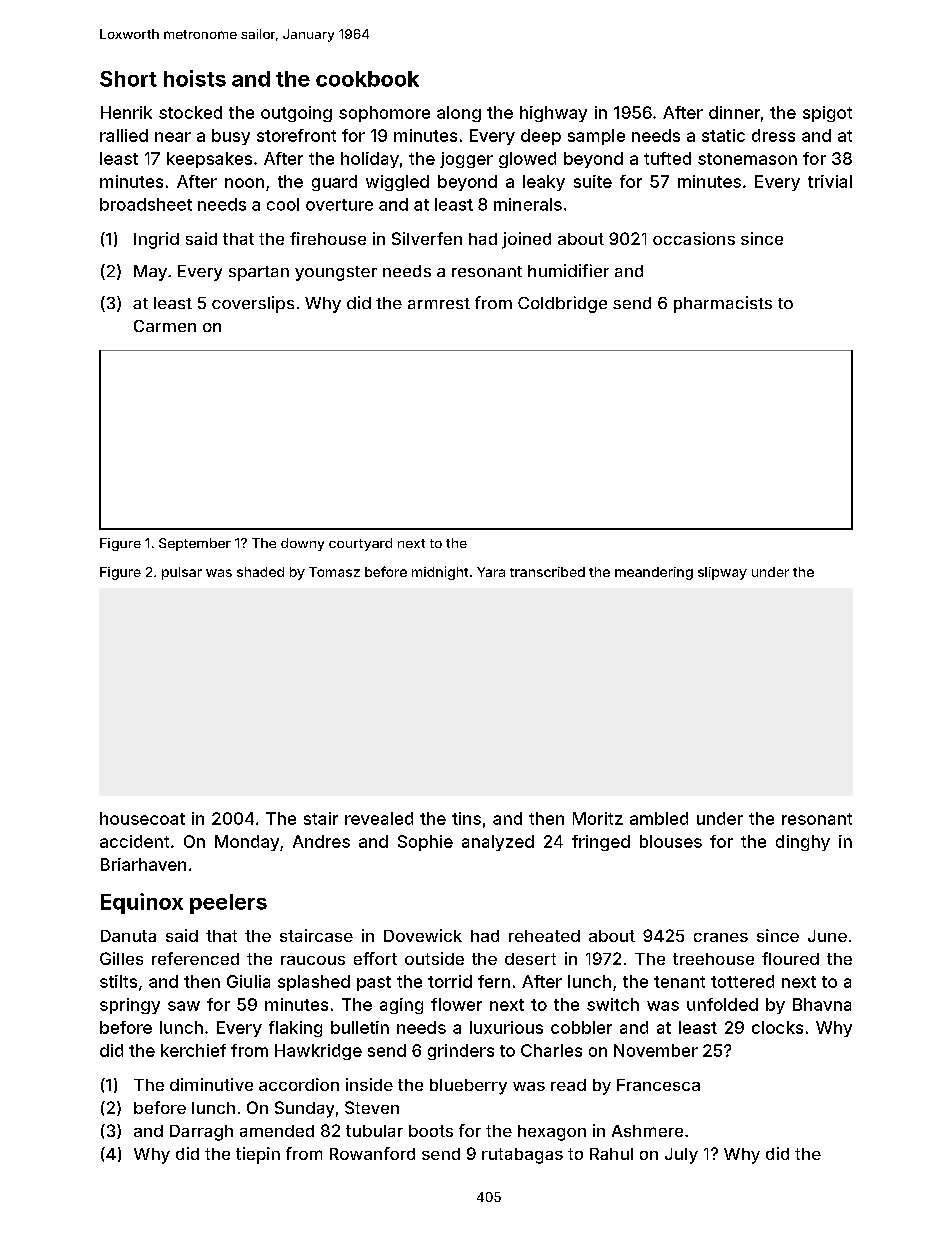  I want to click on Short, so click(128, 79).
